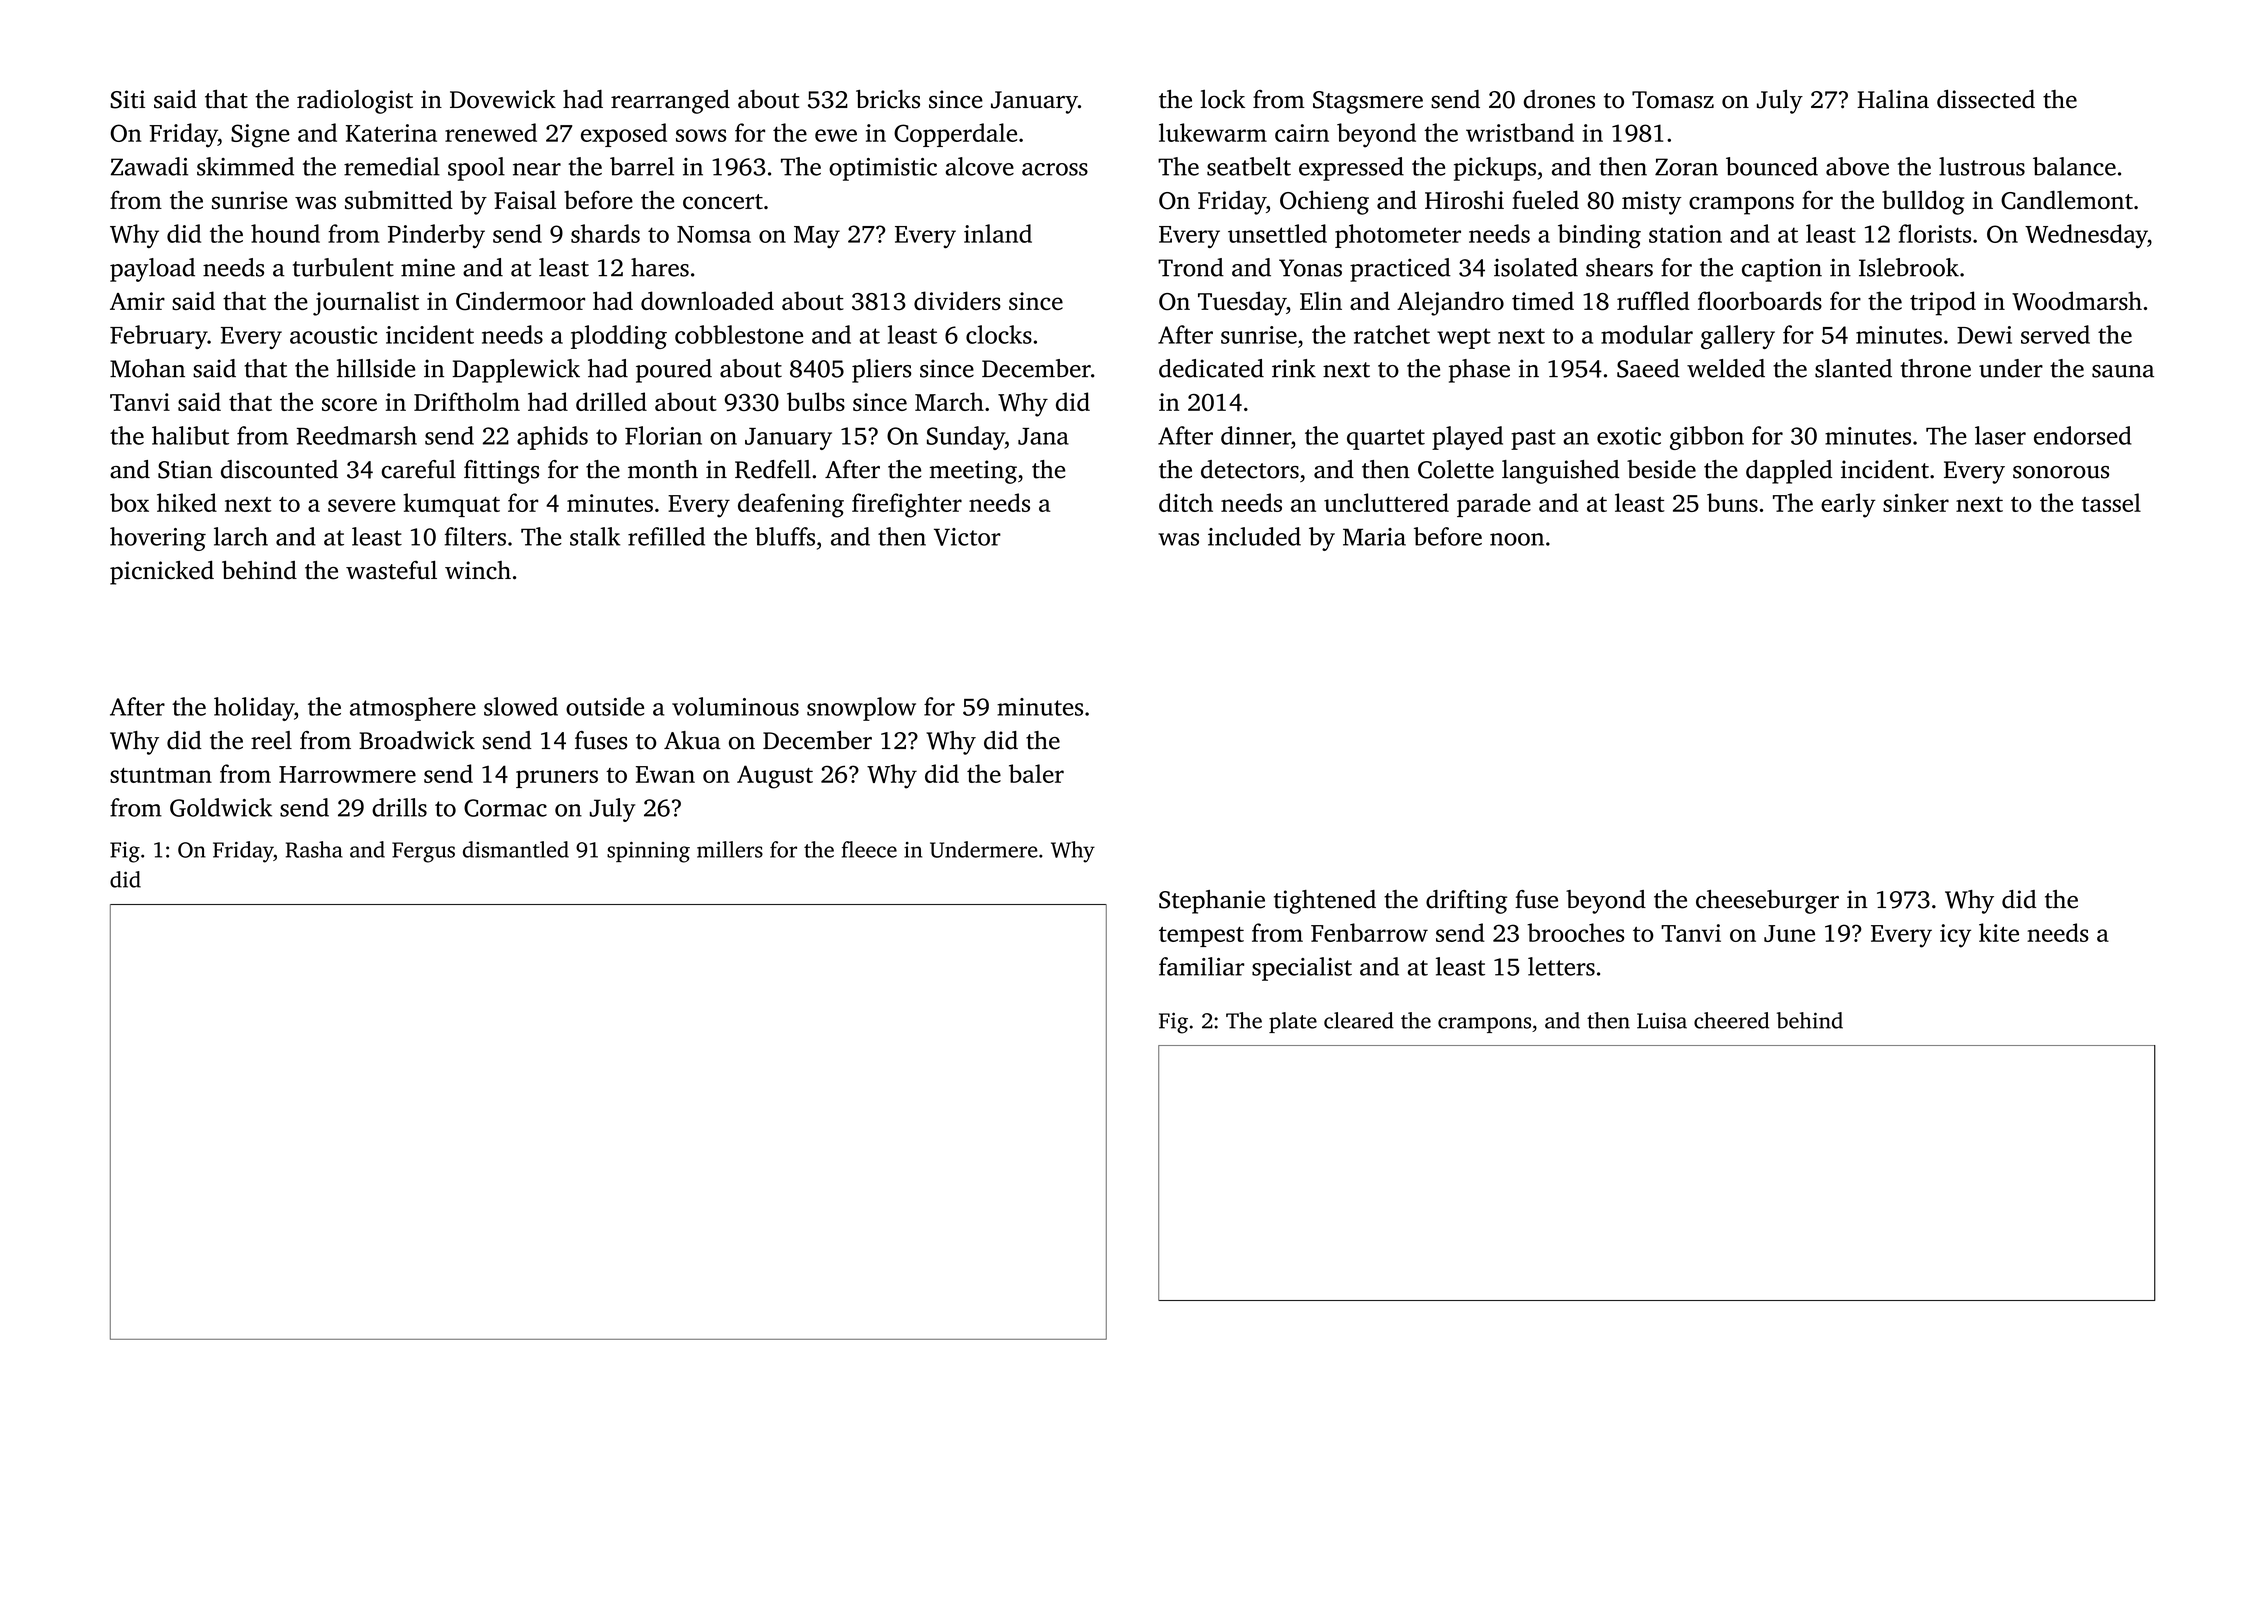 The image size is (2265, 1602). What do you see at coordinates (355, 102) in the screenshot?
I see `radiologist` at bounding box center [355, 102].
